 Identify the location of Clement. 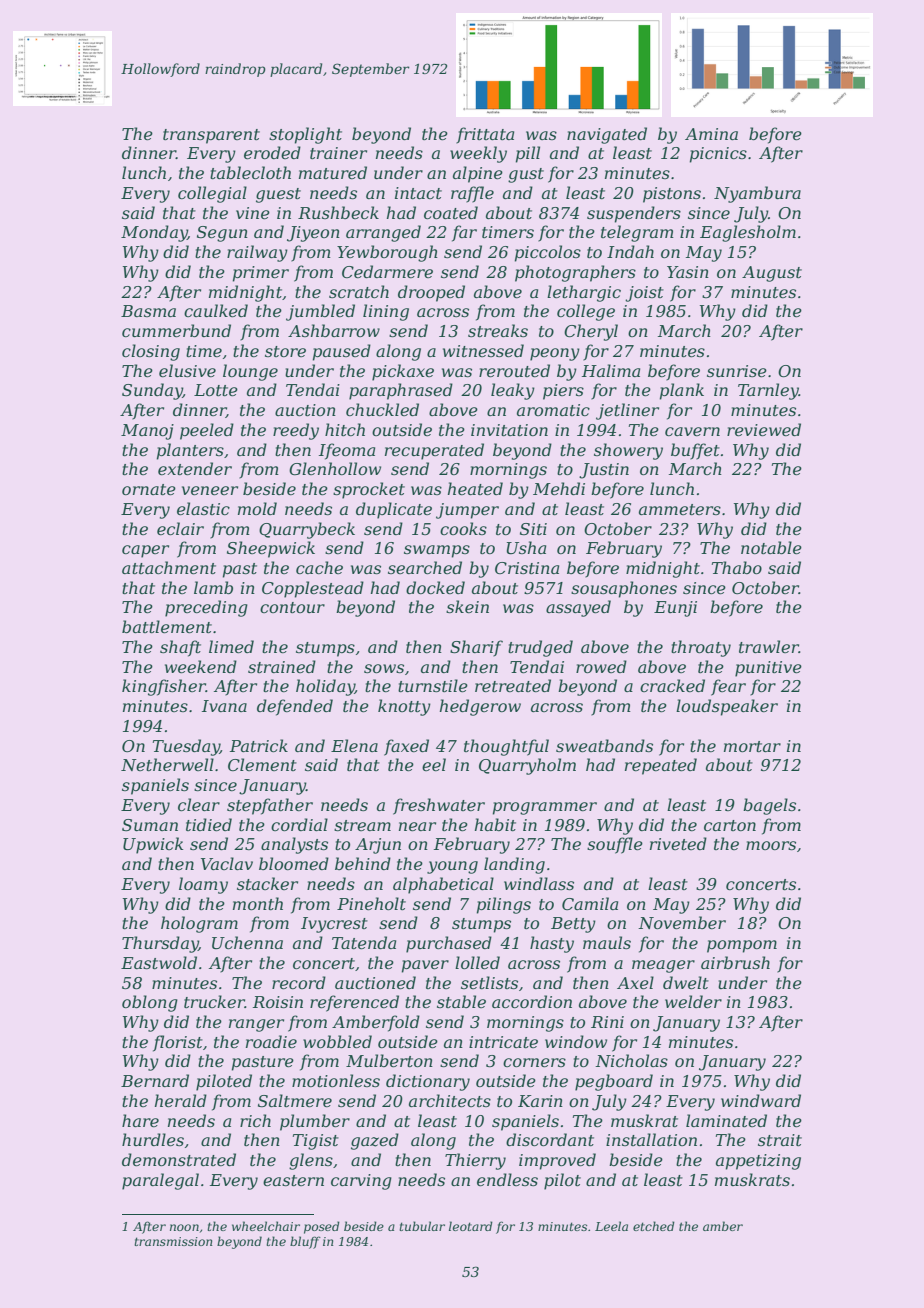
(262, 764).
